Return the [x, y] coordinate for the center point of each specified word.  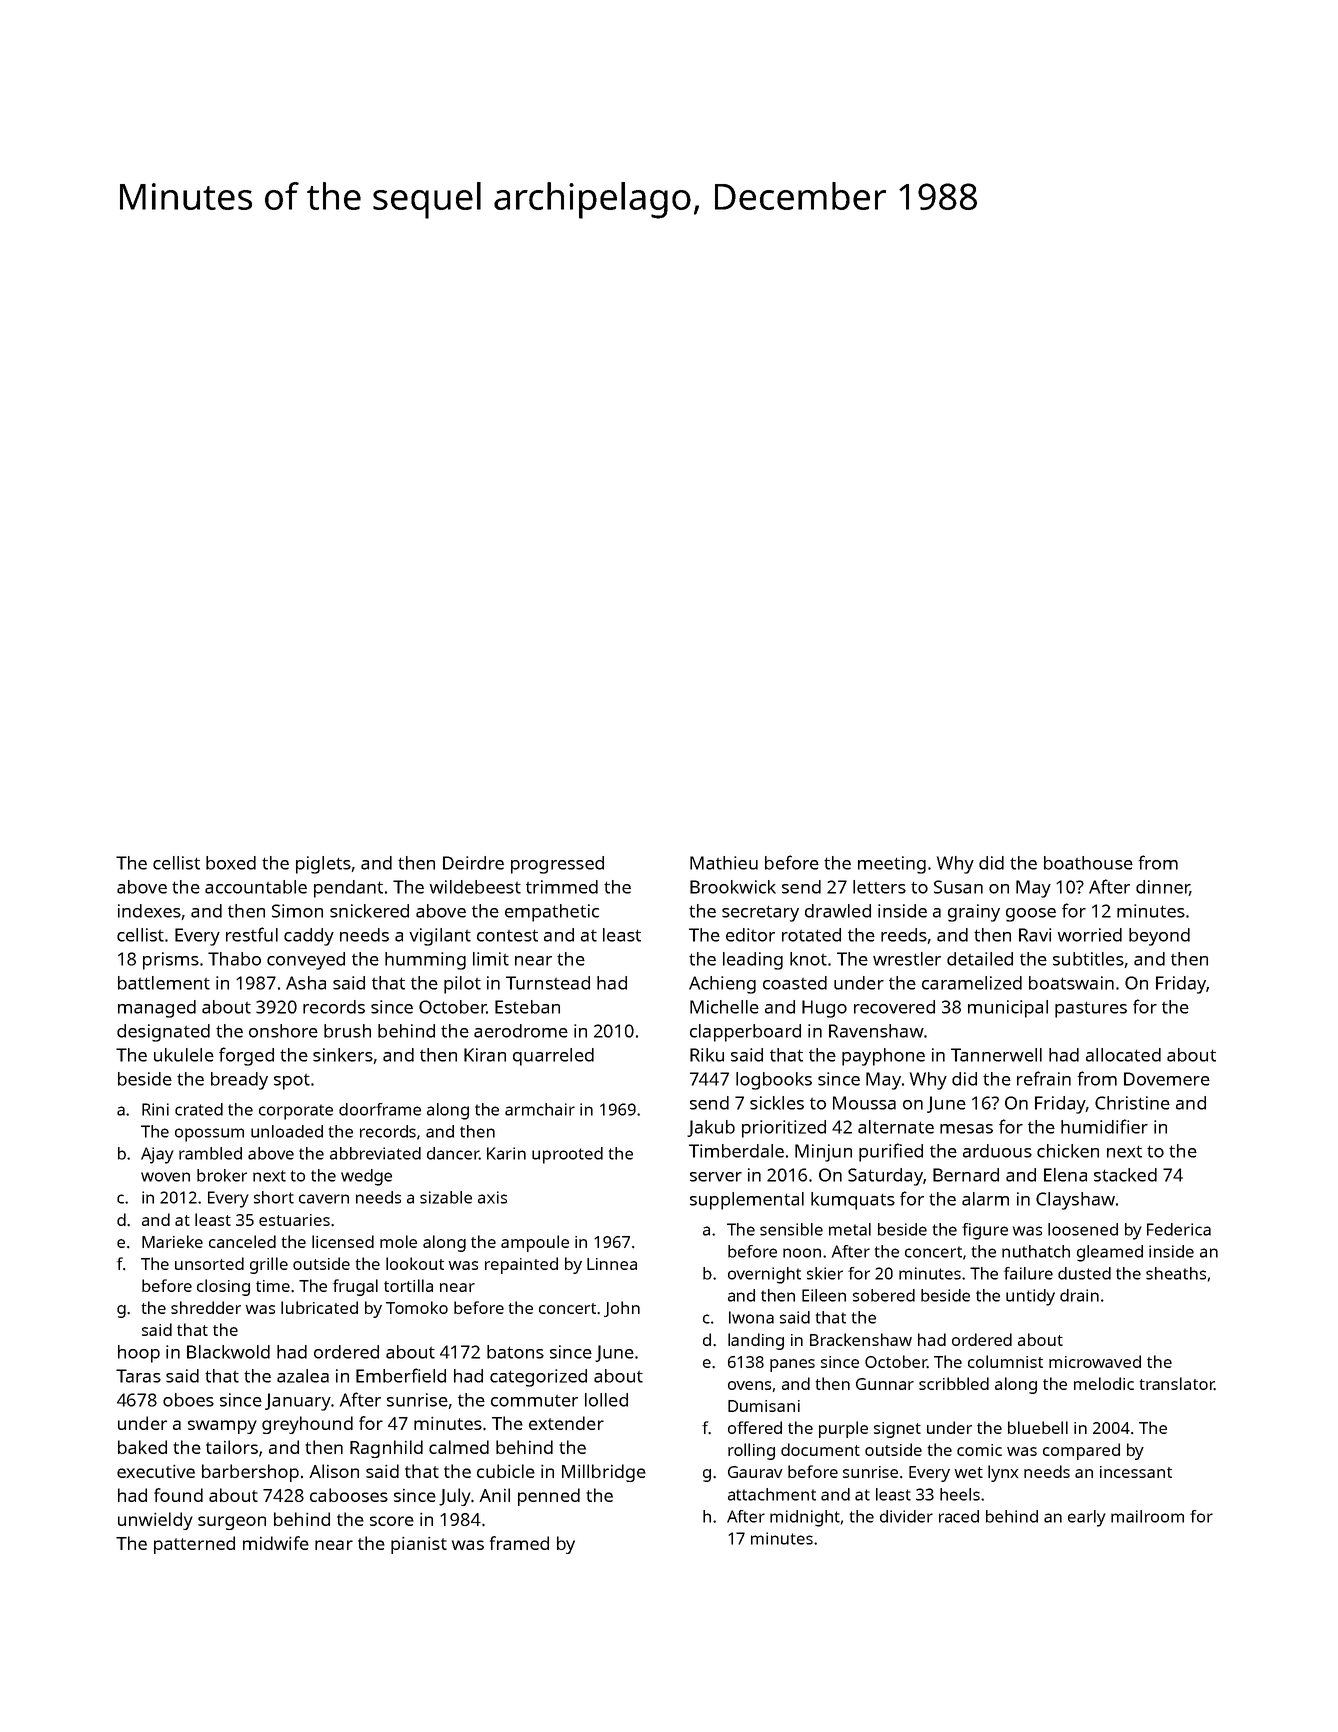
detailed [980, 959]
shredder [206, 1307]
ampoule [535, 1243]
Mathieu [724, 863]
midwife [276, 1543]
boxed [231, 863]
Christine [1132, 1103]
